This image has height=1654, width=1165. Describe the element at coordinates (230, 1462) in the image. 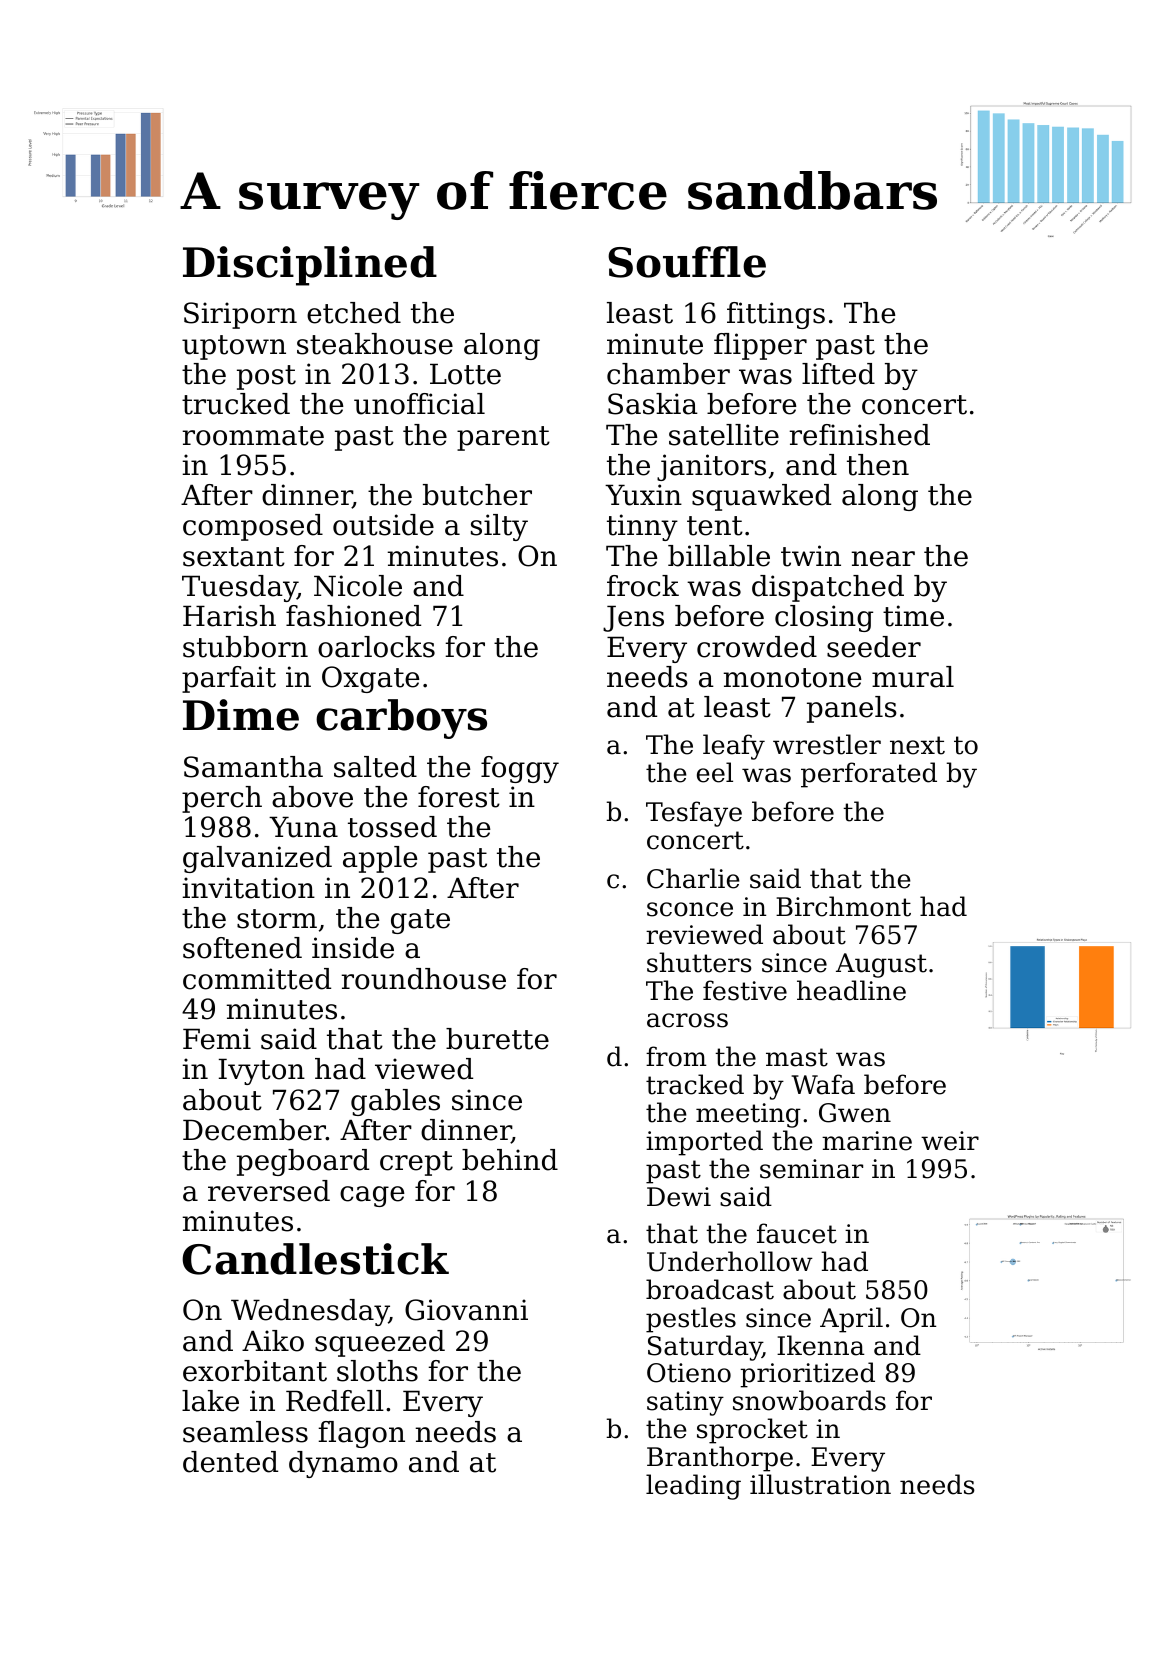

I see `dented` at that location.
